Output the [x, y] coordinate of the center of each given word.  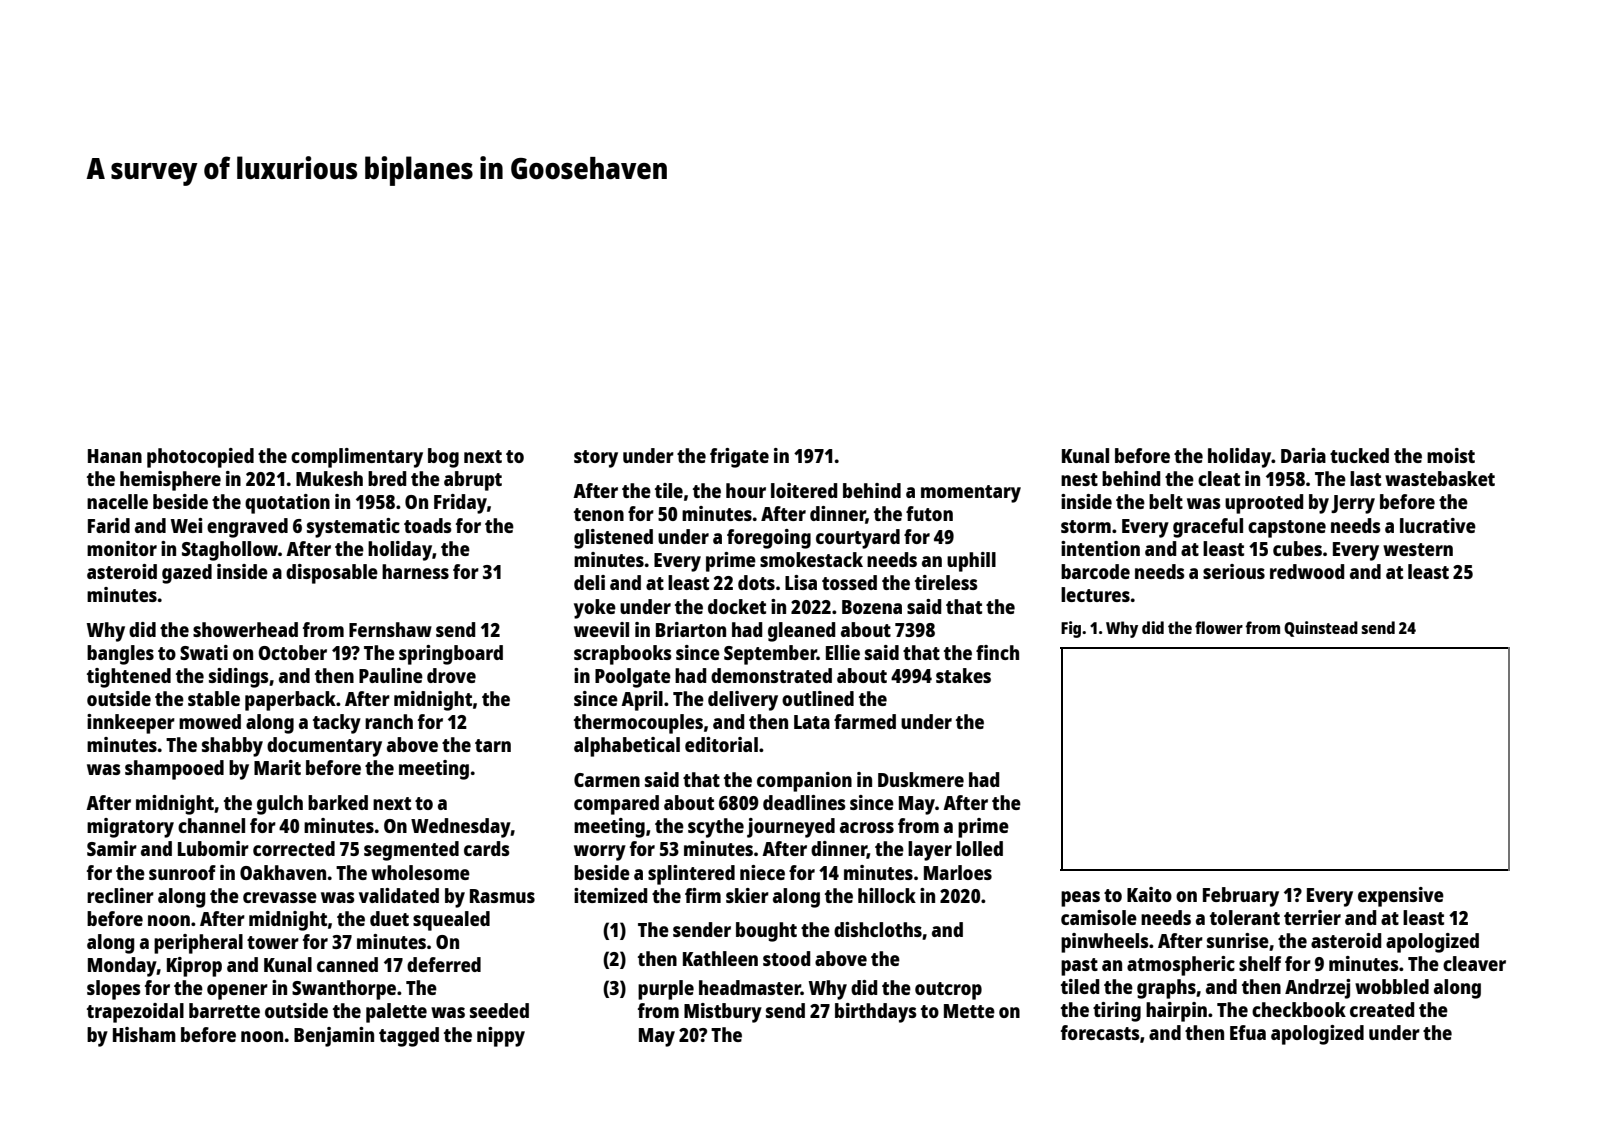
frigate [739, 458]
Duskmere [921, 779]
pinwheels [1105, 943]
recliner [120, 895]
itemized [610, 895]
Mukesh [329, 478]
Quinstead [1321, 629]
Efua [1248, 1032]
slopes [114, 990]
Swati [204, 652]
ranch [389, 721]
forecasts [1100, 1032]
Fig [1071, 629]
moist [1451, 455]
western [1418, 549]
